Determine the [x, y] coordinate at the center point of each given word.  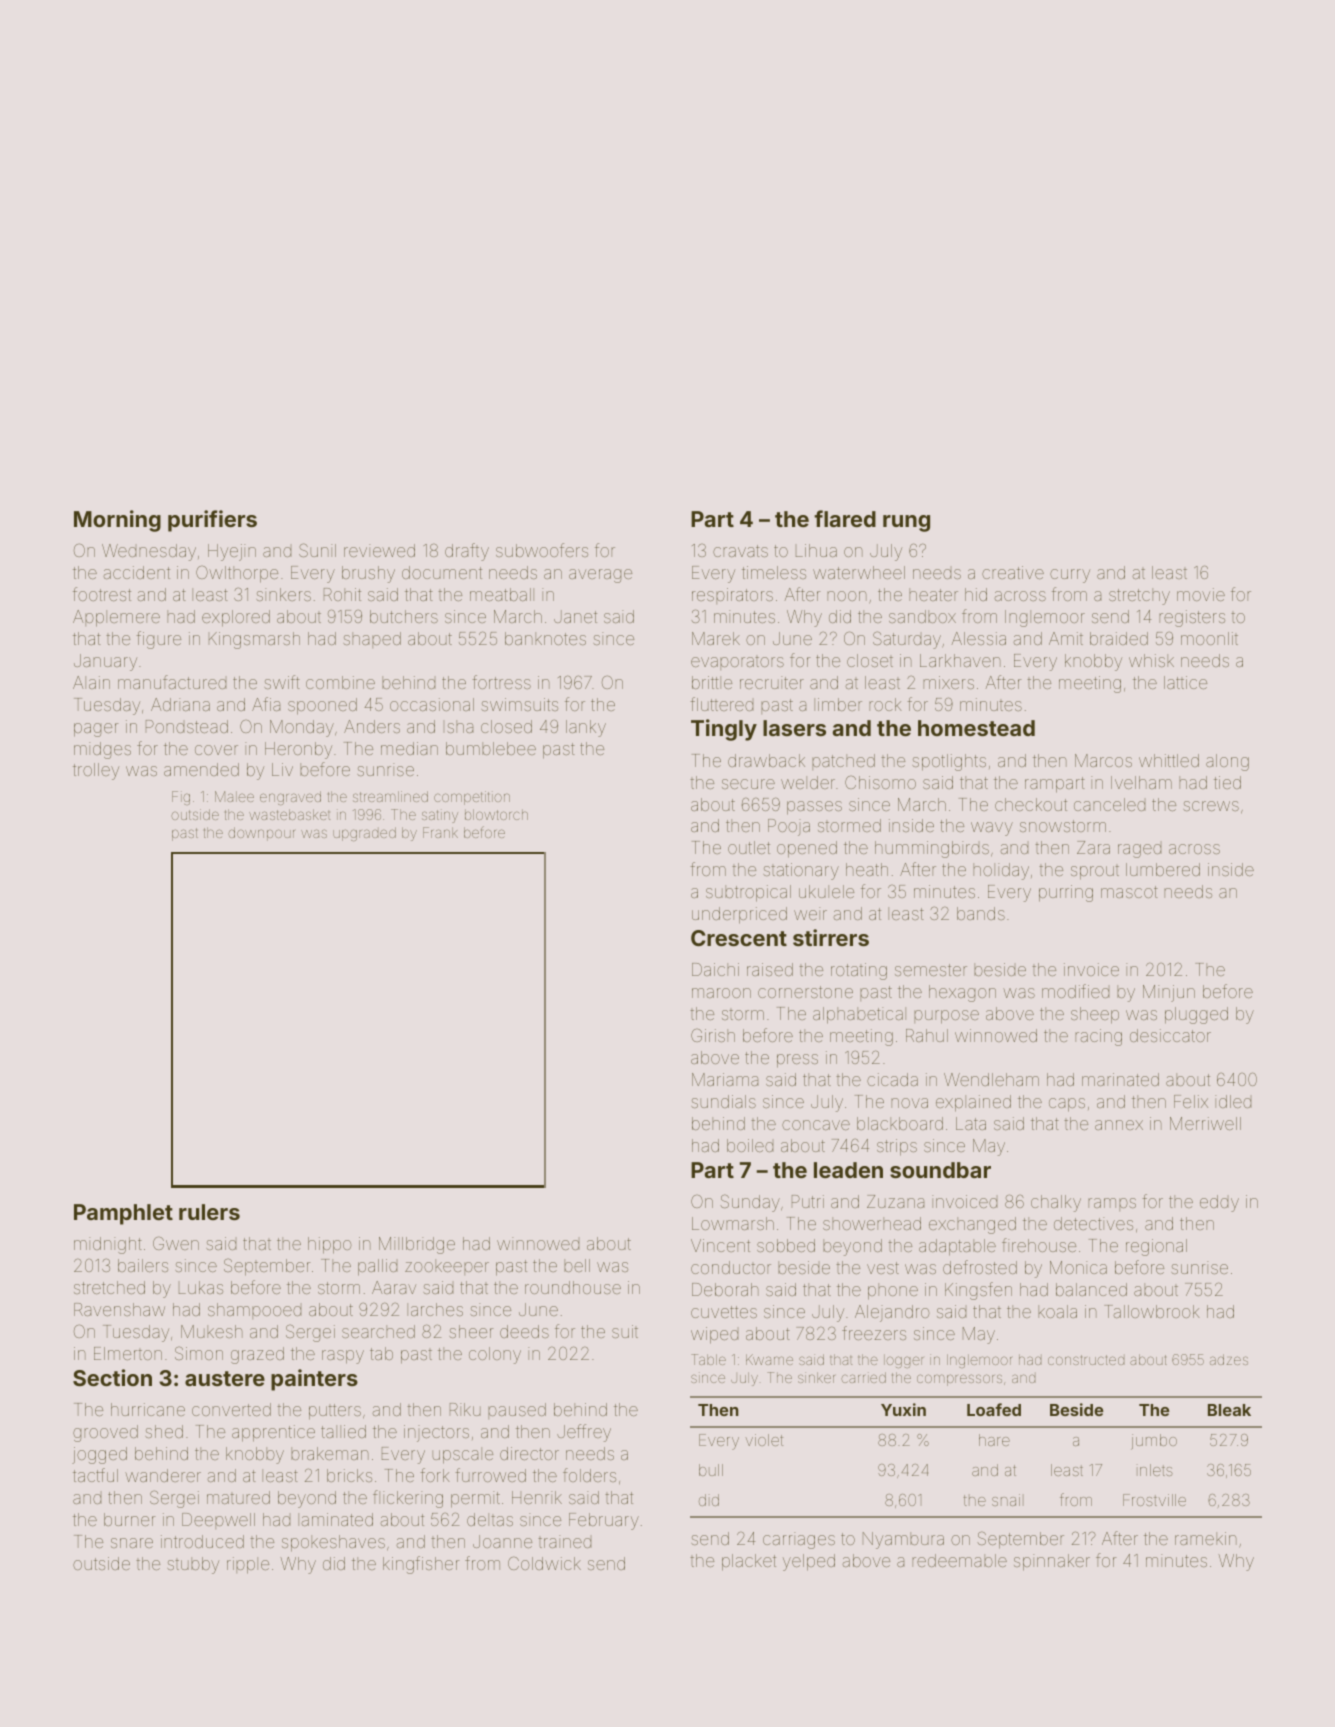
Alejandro [892, 1313]
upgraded [364, 834]
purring [1066, 893]
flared [845, 518]
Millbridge [417, 1245]
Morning [117, 521]
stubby [193, 1565]
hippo [330, 1245]
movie [1201, 594]
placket [749, 1562]
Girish [713, 1035]
